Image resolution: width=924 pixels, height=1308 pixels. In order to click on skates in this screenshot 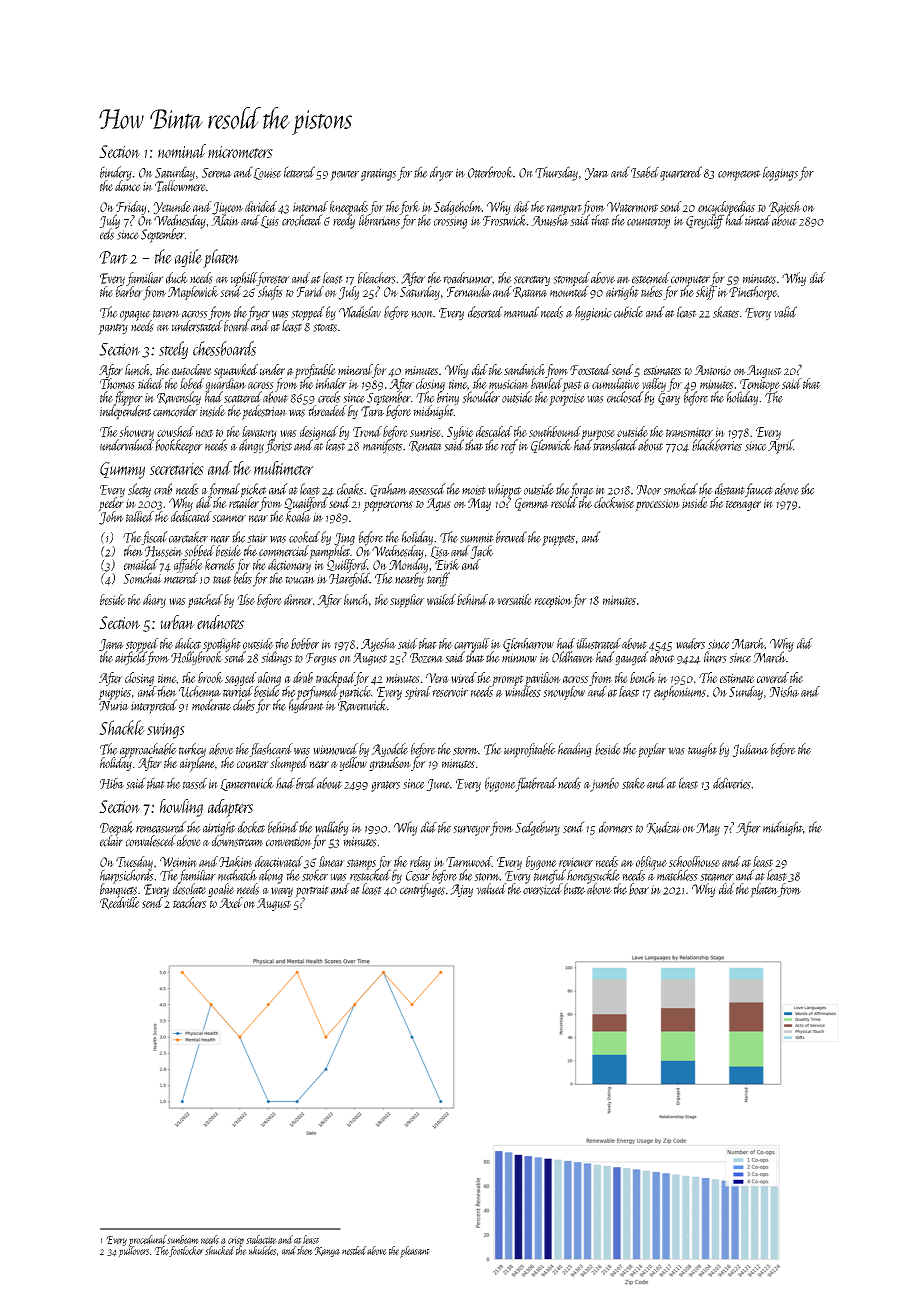, I will do `click(726, 312)`.
